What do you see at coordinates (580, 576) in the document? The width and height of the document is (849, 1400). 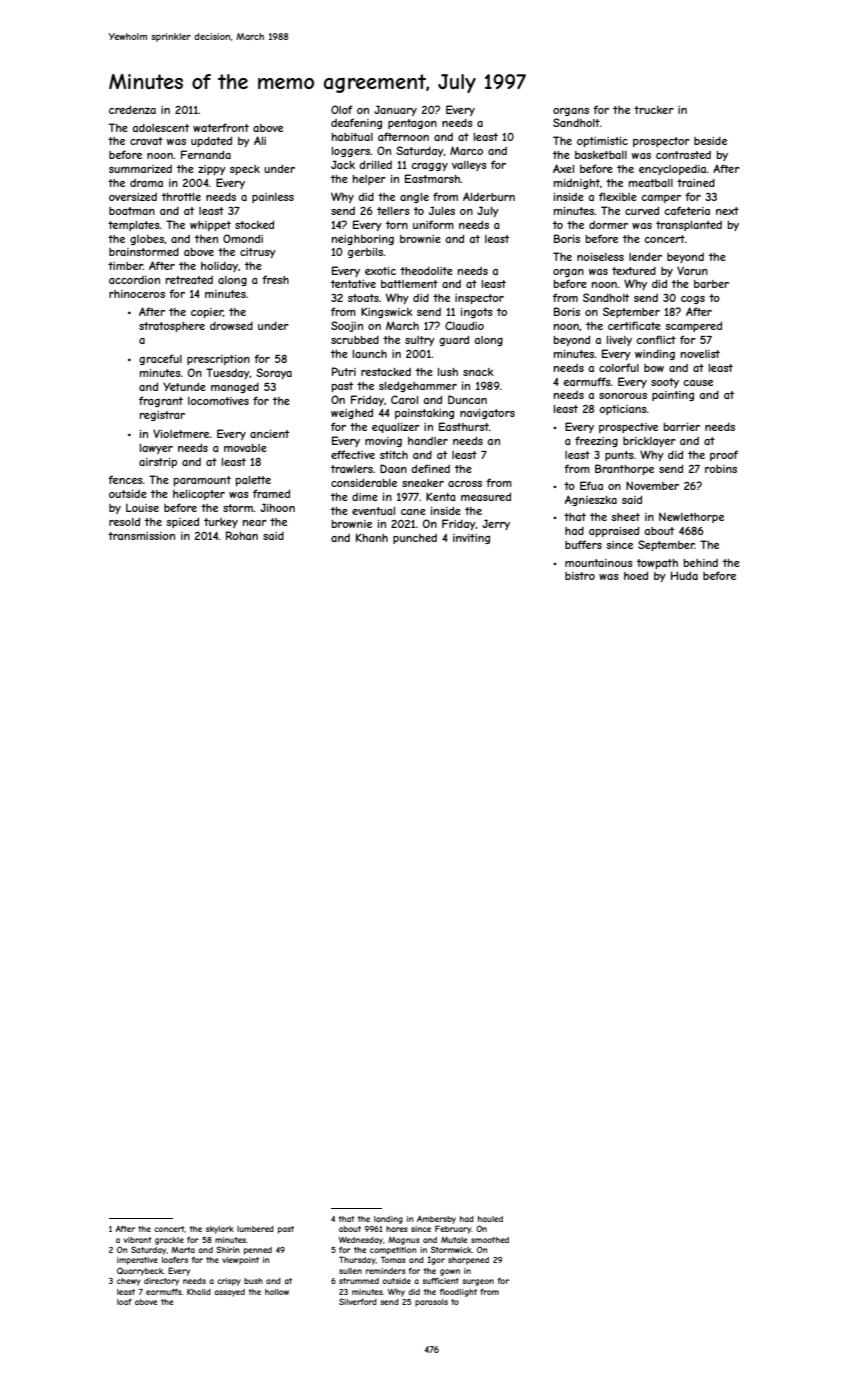 I see `bistro` at bounding box center [580, 576].
